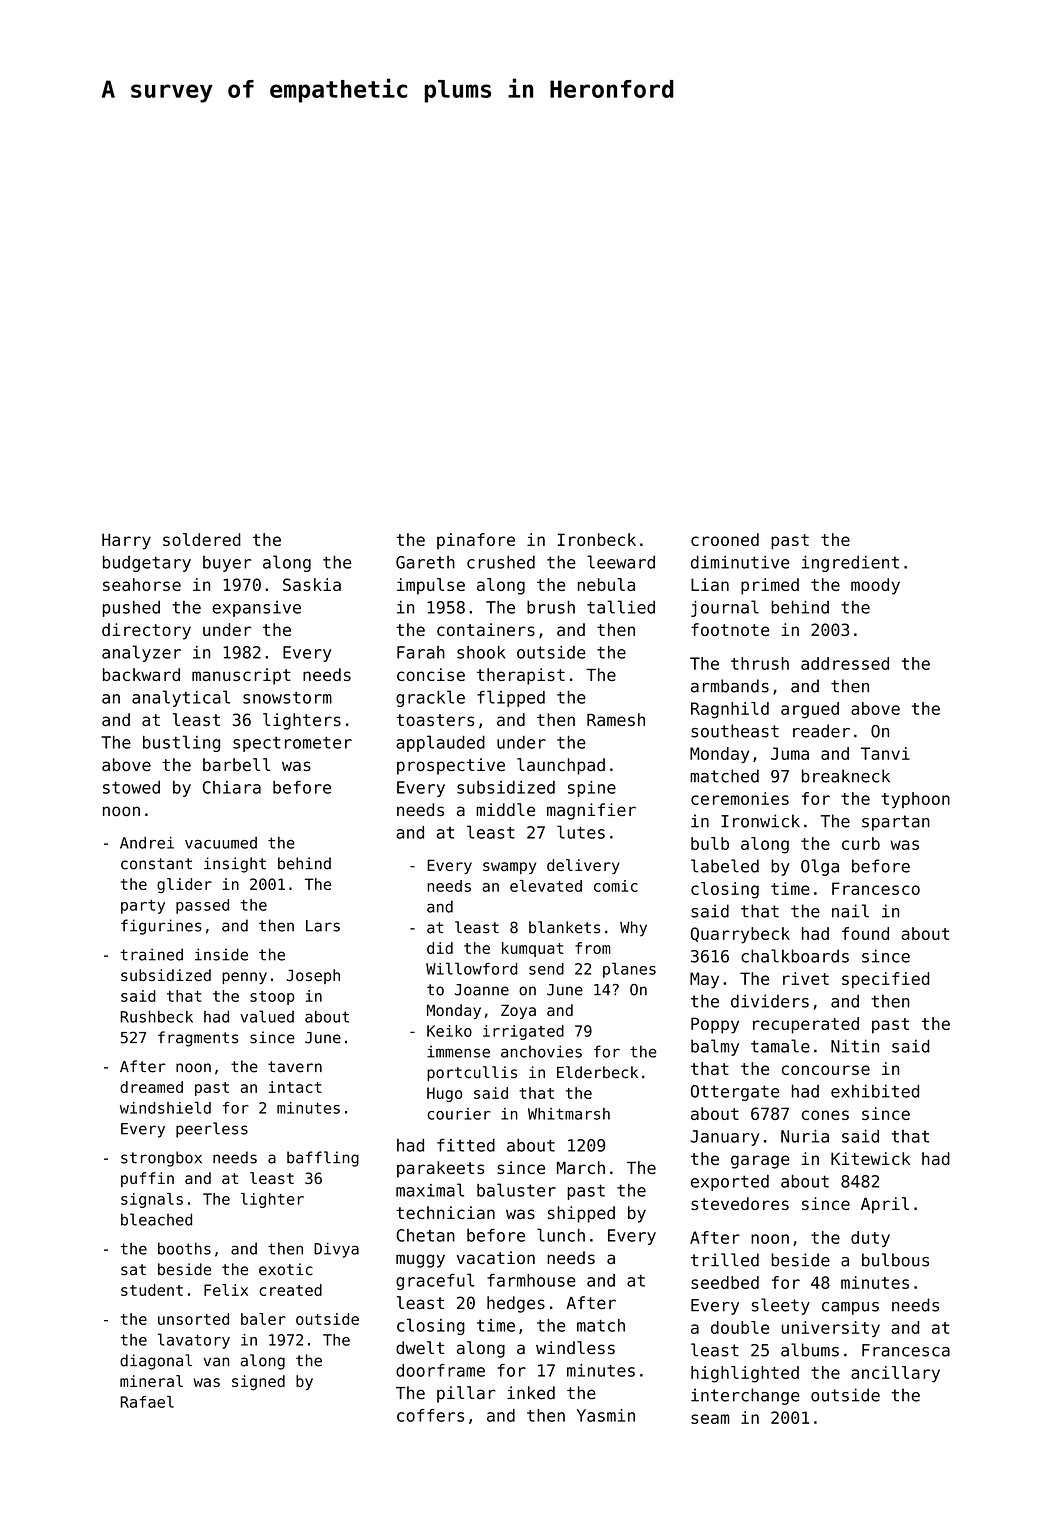 The image size is (1055, 1528). Describe the element at coordinates (715, 1047) in the screenshot. I see `balmy` at that location.
